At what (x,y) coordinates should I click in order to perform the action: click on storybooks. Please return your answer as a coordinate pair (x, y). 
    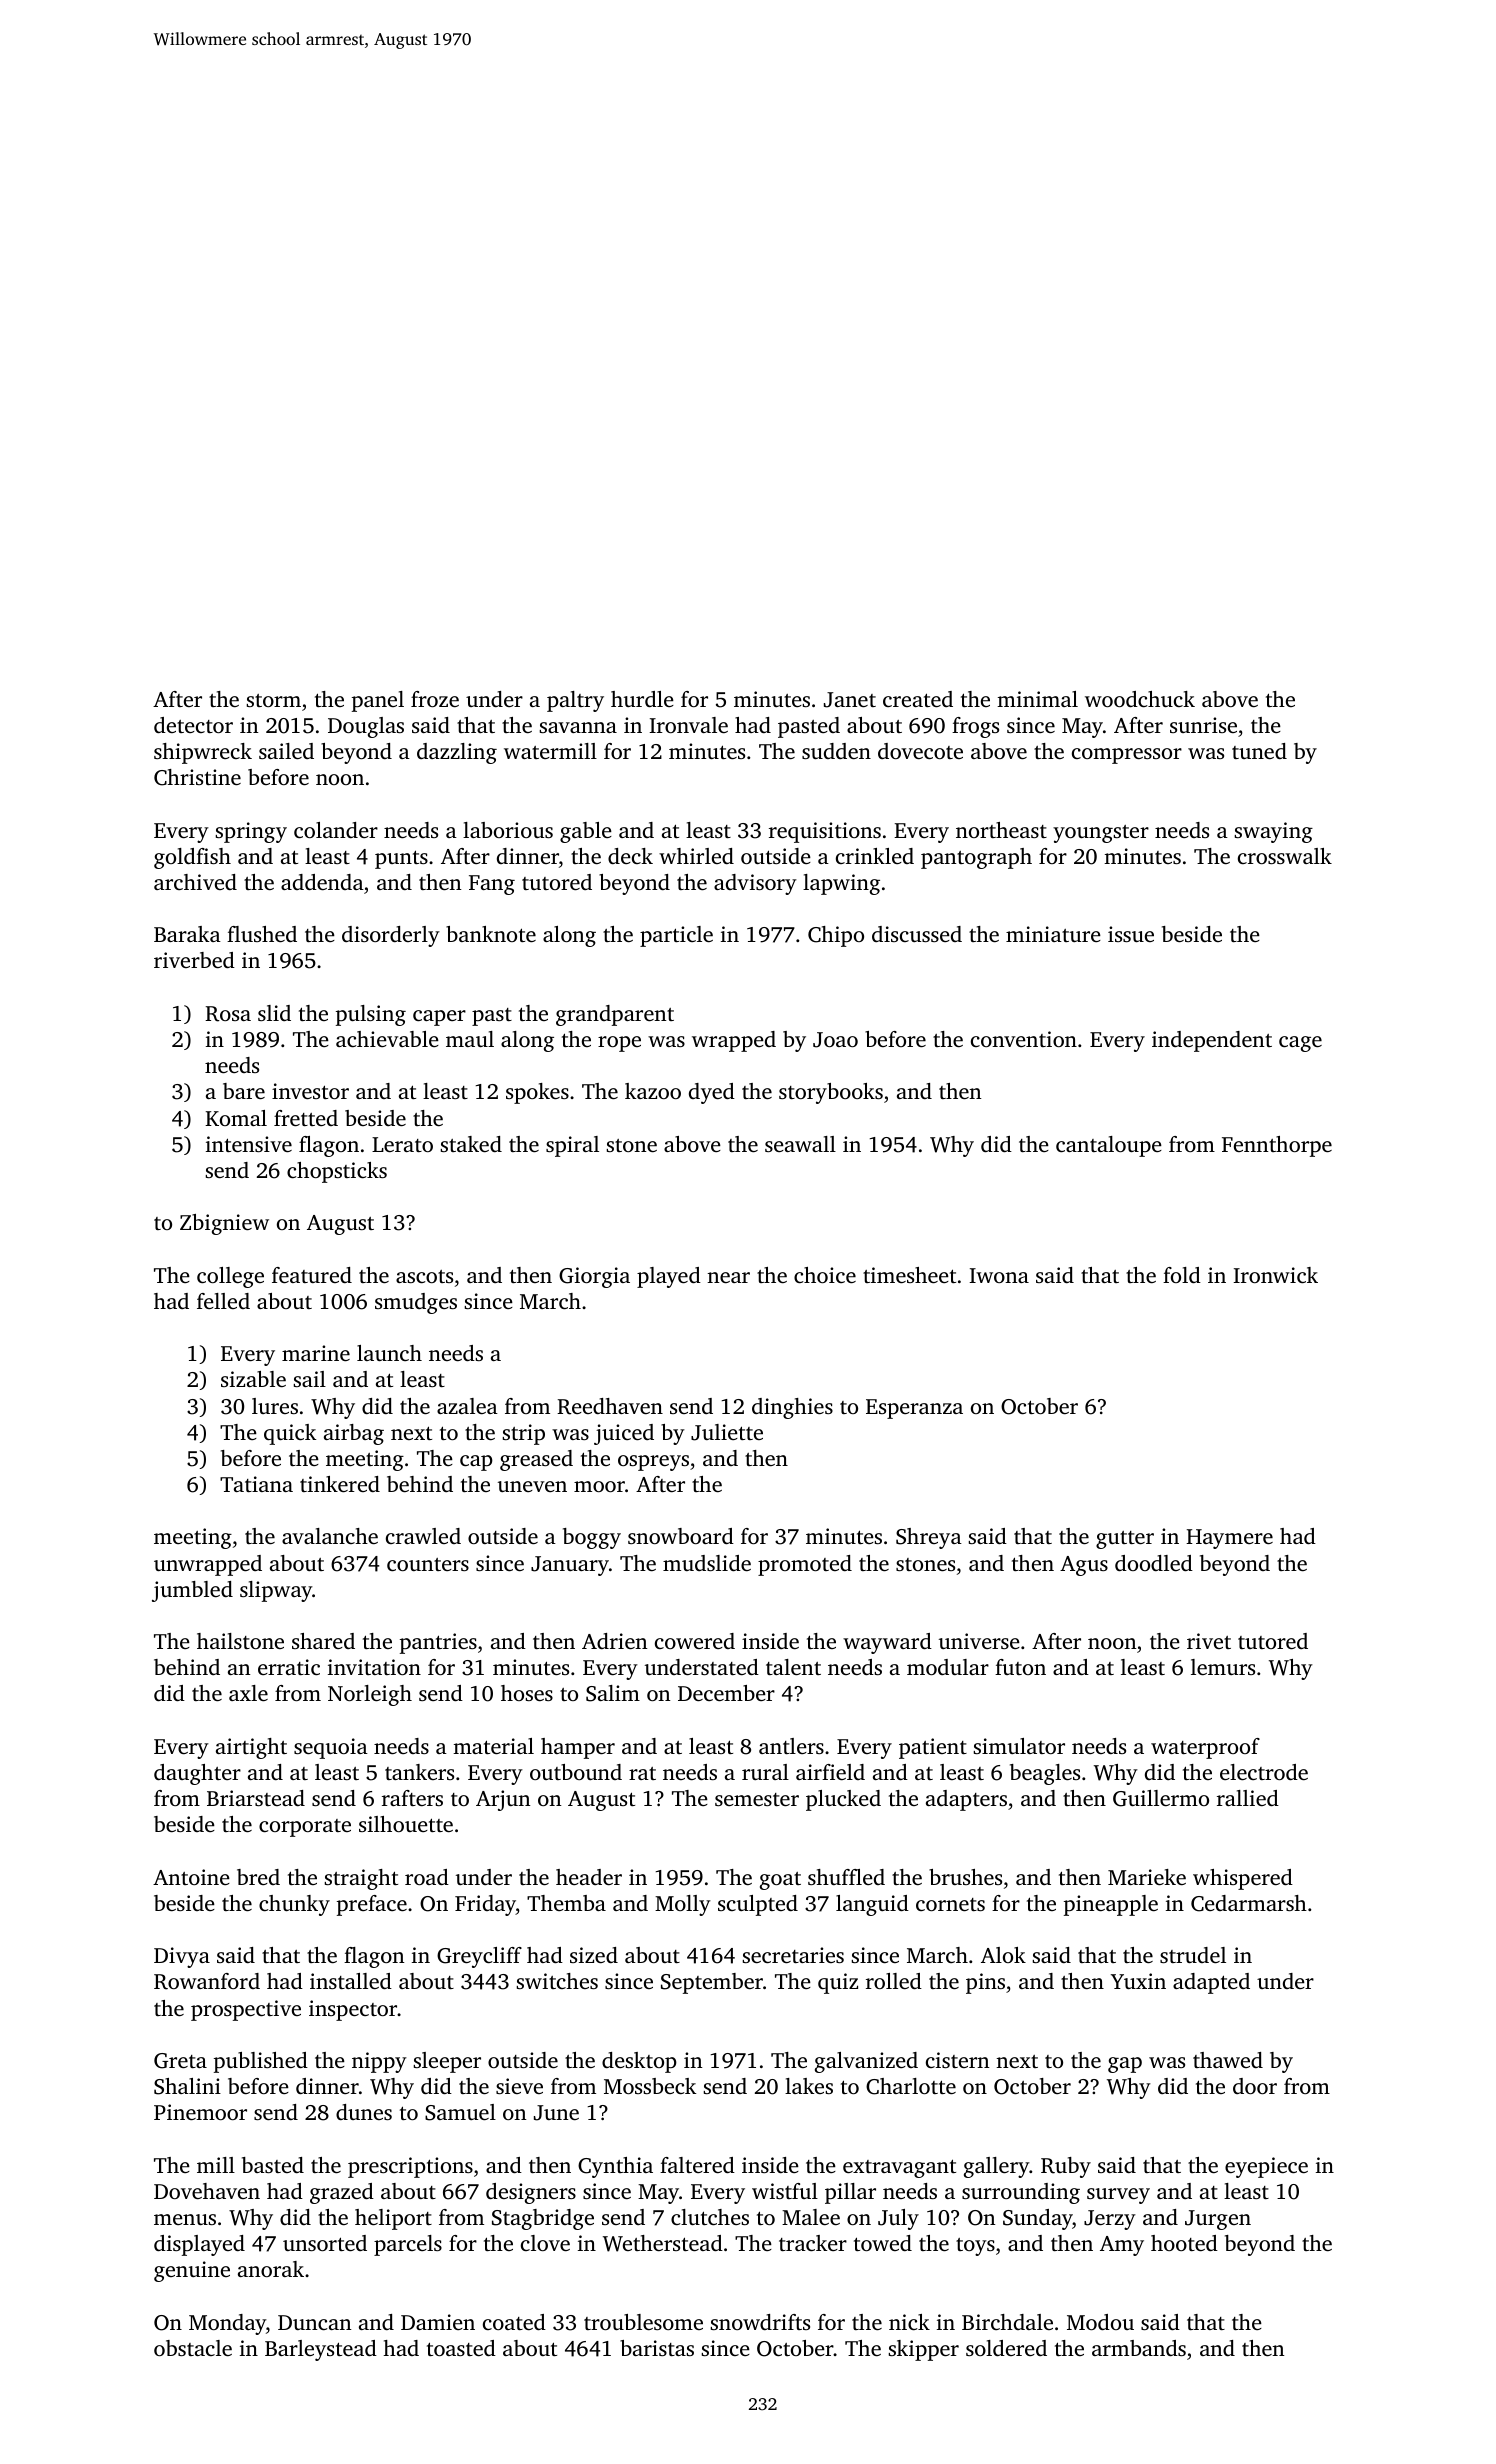
    Looking at the image, I should click on (831, 1093).
